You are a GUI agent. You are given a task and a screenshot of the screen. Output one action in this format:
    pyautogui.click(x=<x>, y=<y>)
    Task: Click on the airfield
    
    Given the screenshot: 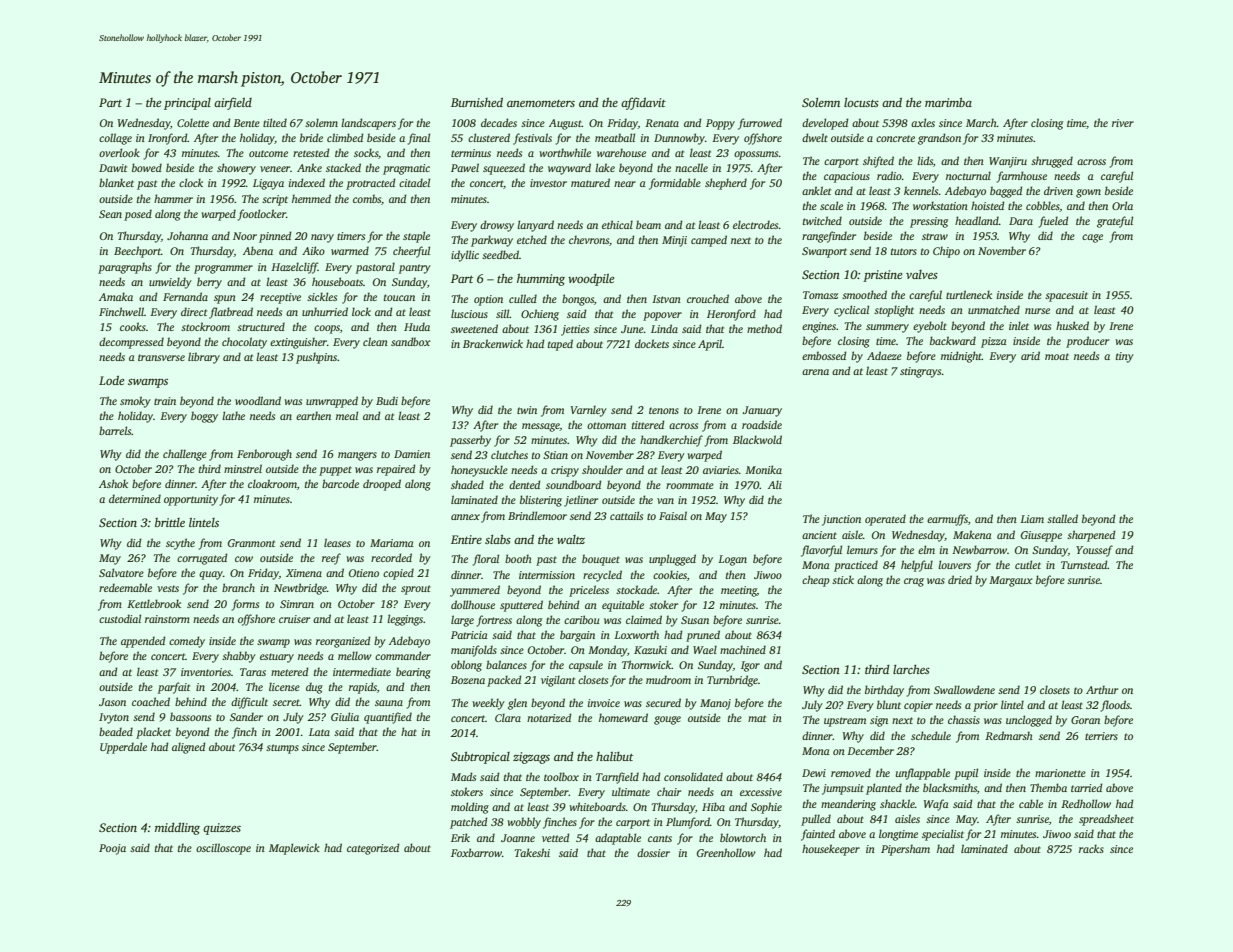 What is the action you would take?
    pyautogui.click(x=233, y=103)
